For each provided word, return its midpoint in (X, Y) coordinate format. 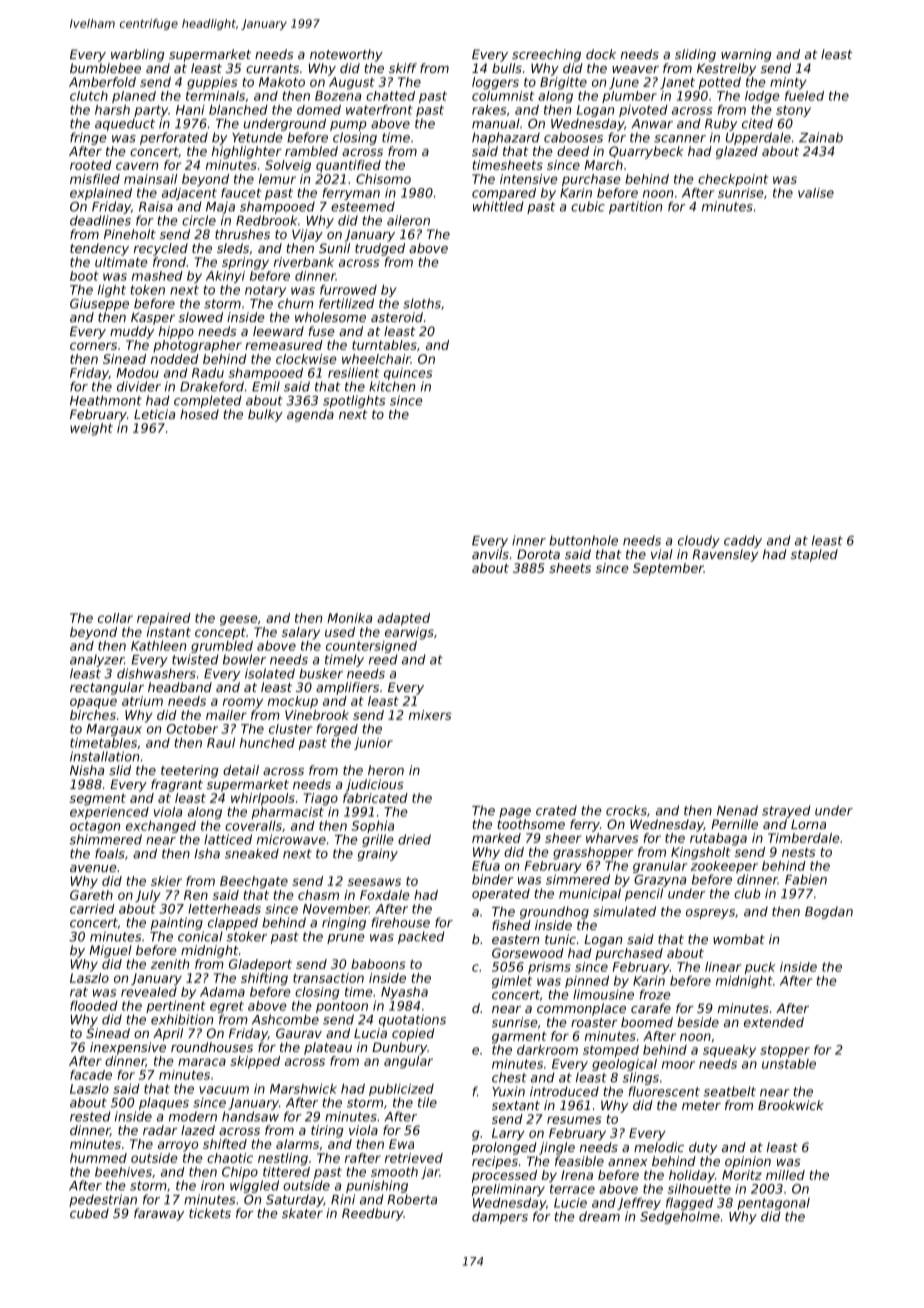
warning (746, 55)
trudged (380, 249)
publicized (401, 1090)
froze (655, 994)
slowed (201, 317)
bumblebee (105, 68)
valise (816, 193)
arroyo (178, 1146)
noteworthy (346, 55)
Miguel (110, 951)
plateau (328, 1048)
